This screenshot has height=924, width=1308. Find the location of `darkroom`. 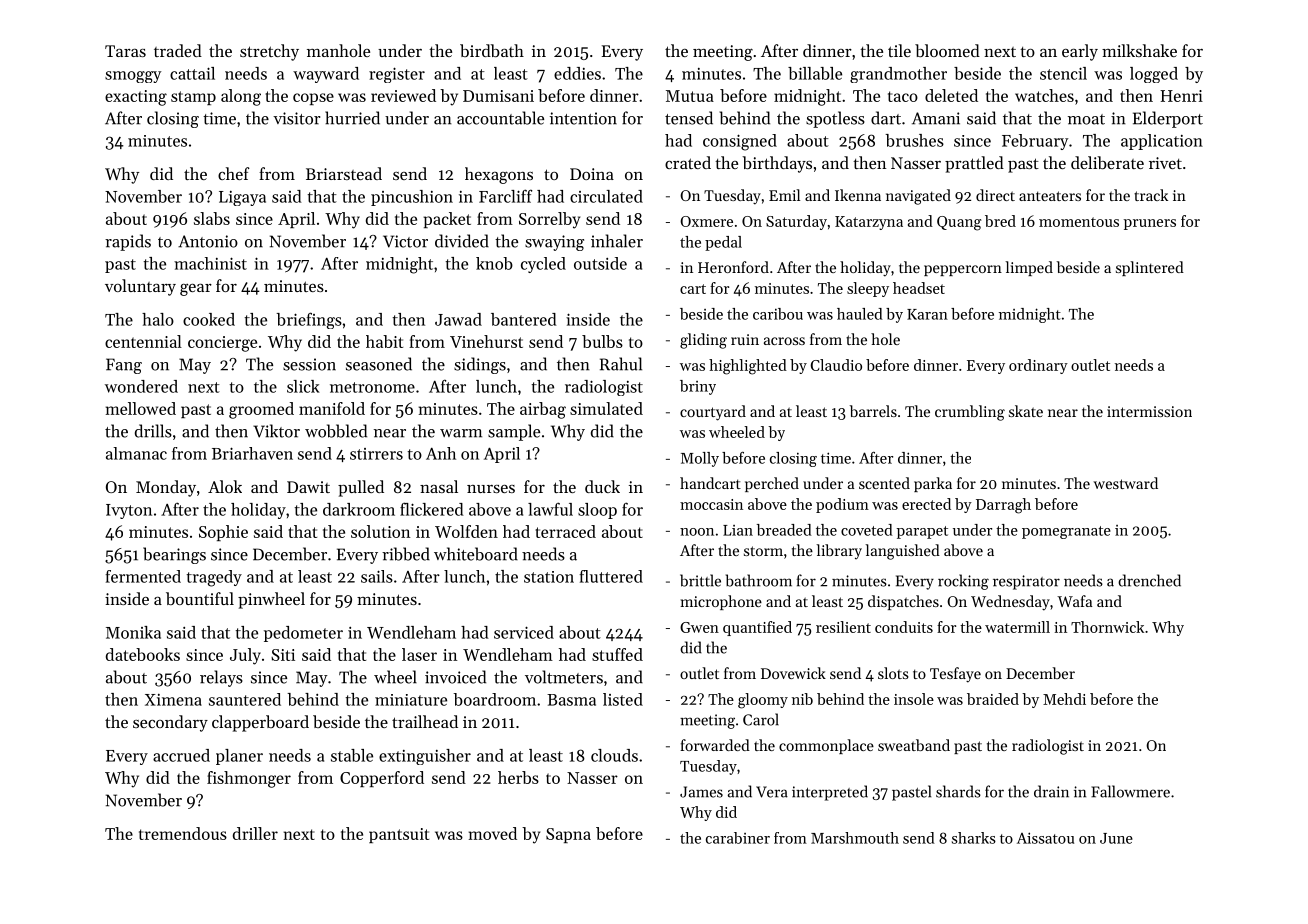

darkroom is located at coordinates (359, 509).
